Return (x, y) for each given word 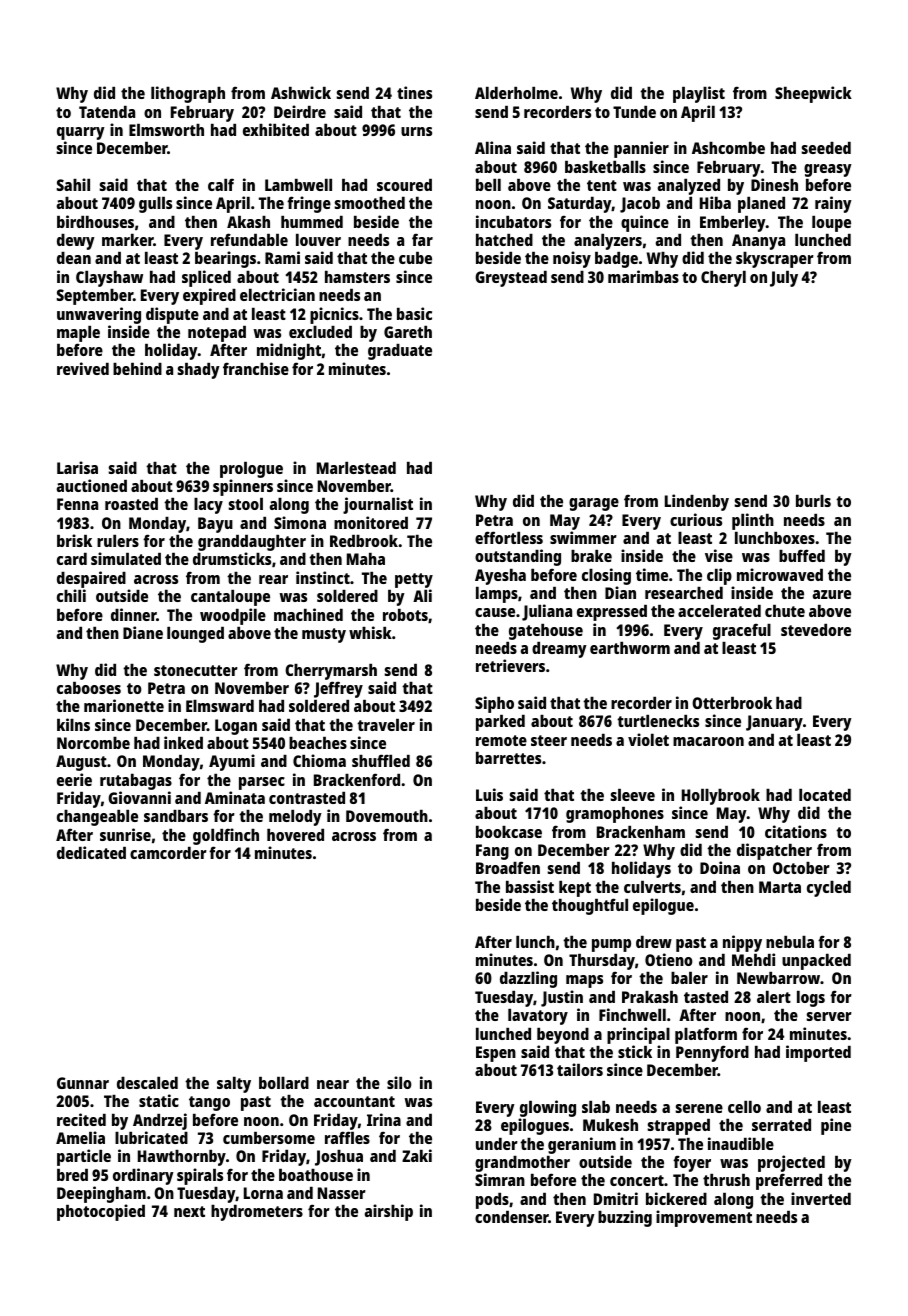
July (784, 279)
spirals (200, 1176)
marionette (124, 705)
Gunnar (83, 1083)
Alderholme (516, 93)
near (333, 1084)
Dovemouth (387, 816)
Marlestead (356, 468)
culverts (652, 887)
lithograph (188, 94)
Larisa (77, 467)
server (829, 1016)
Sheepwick (813, 94)
